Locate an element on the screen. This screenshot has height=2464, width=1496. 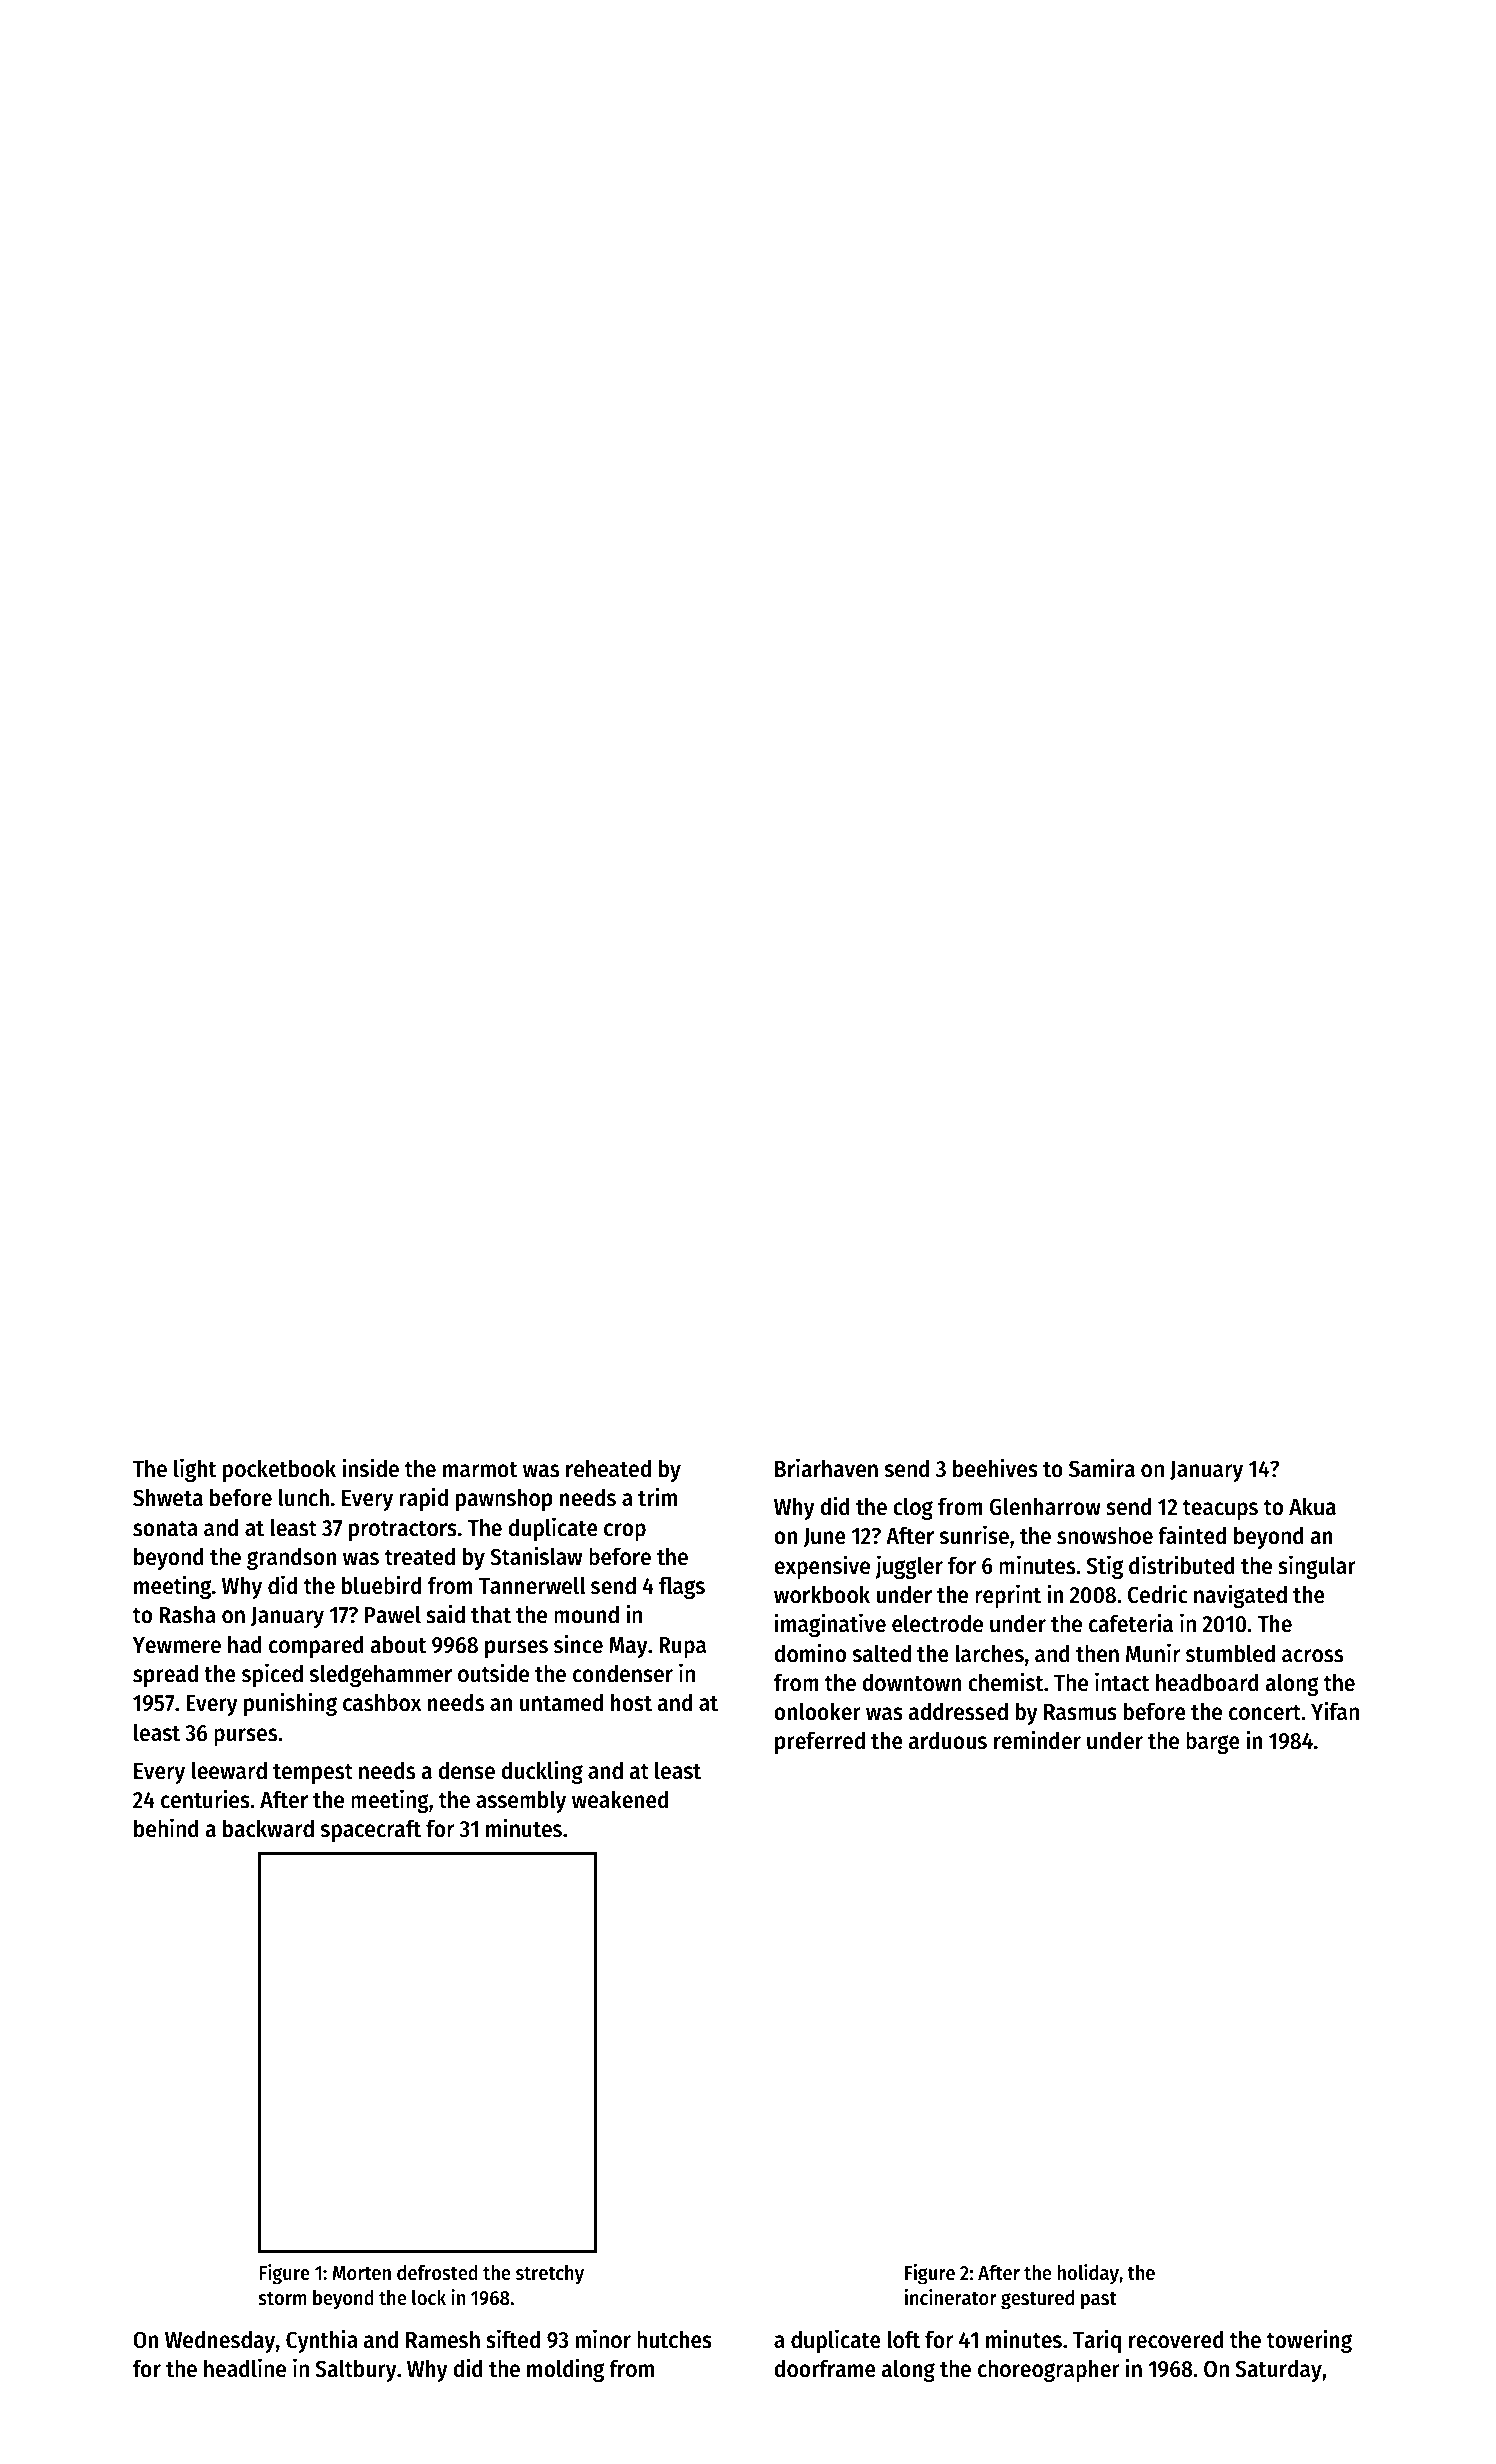
molding is located at coordinates (565, 2370).
